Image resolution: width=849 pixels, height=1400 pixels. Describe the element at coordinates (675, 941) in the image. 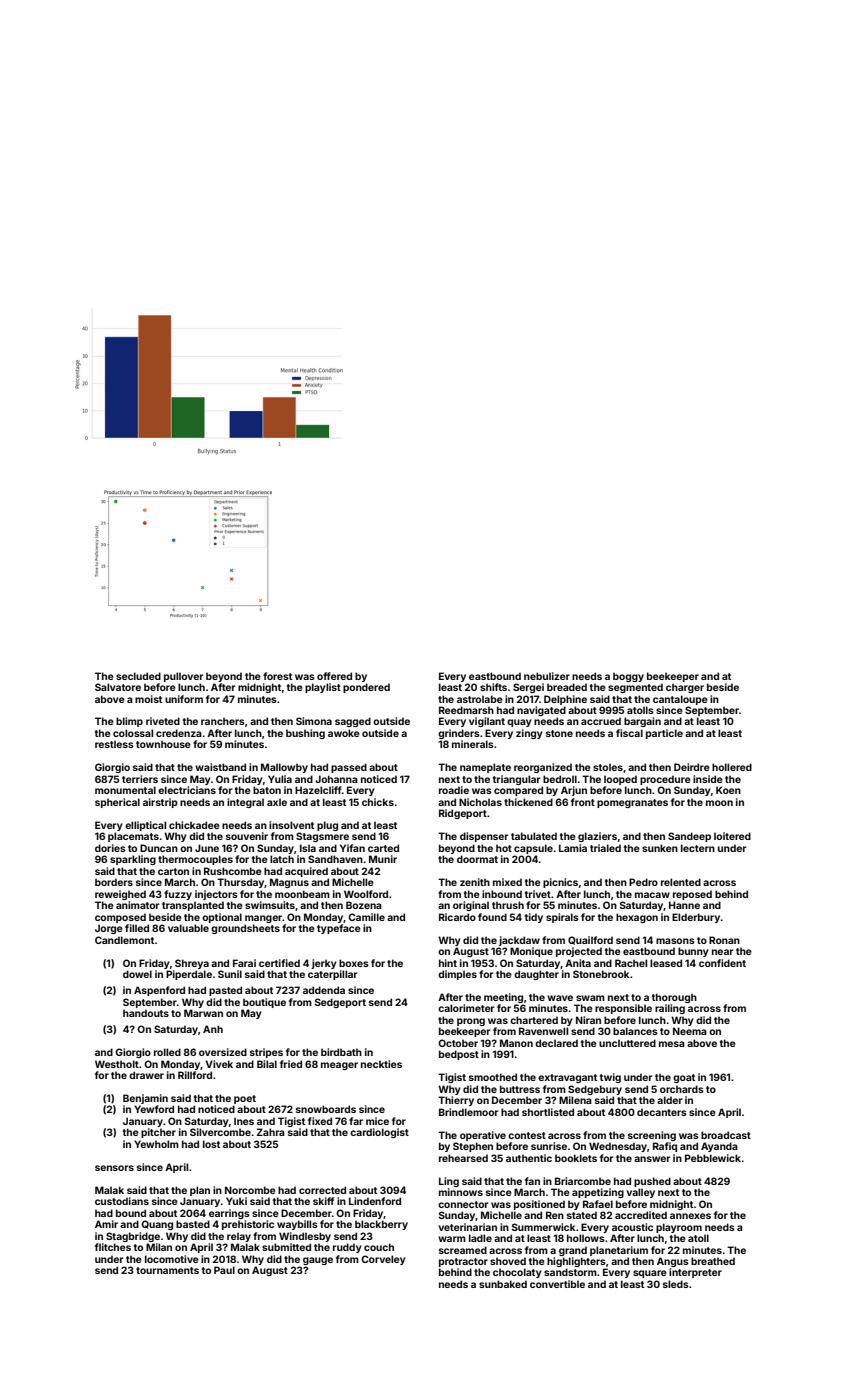

I see `masons` at that location.
